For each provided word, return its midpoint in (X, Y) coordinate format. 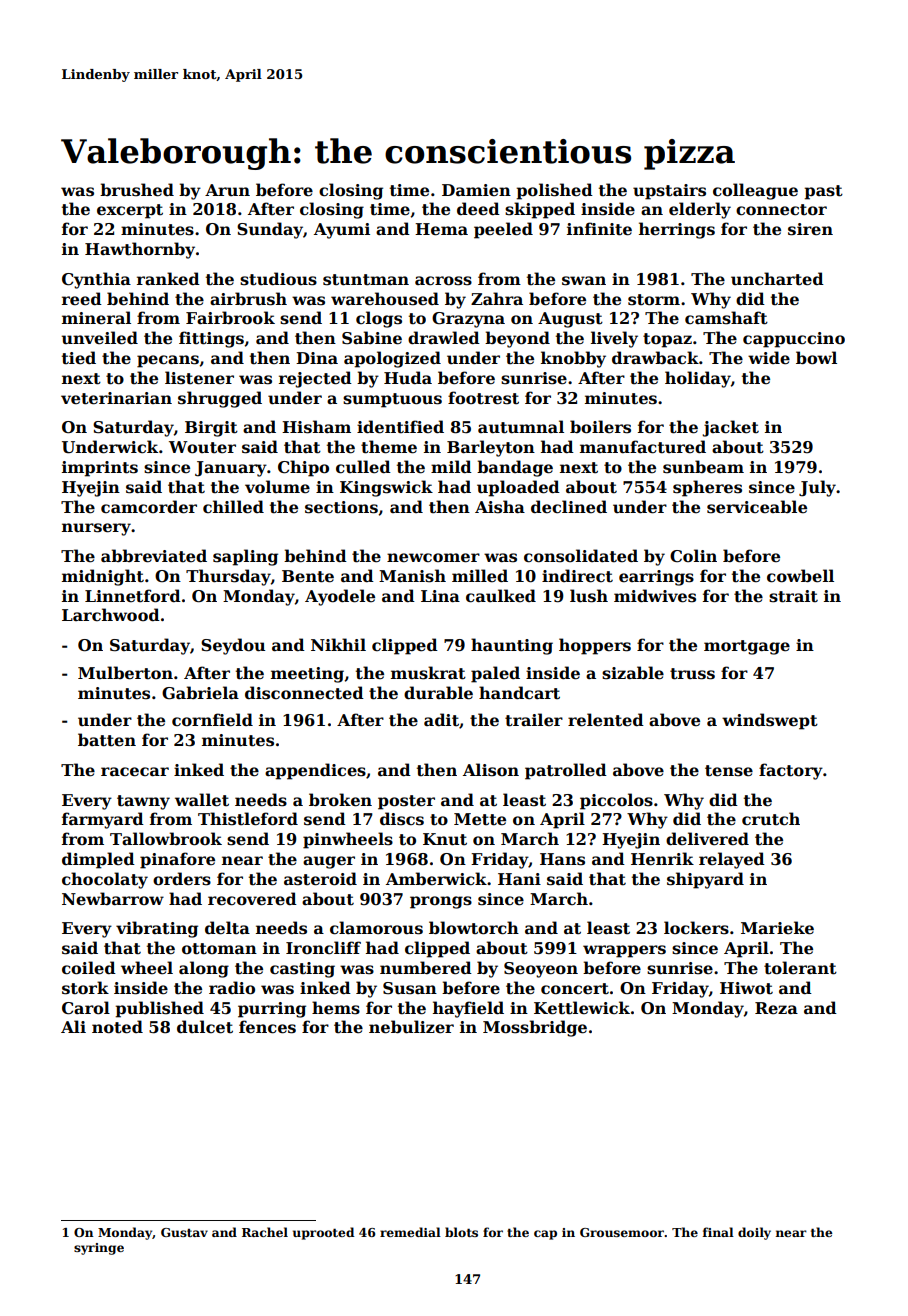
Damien (476, 190)
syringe (99, 1249)
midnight (103, 577)
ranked (168, 279)
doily (754, 1233)
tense (729, 771)
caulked (501, 596)
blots (461, 1232)
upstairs (669, 192)
